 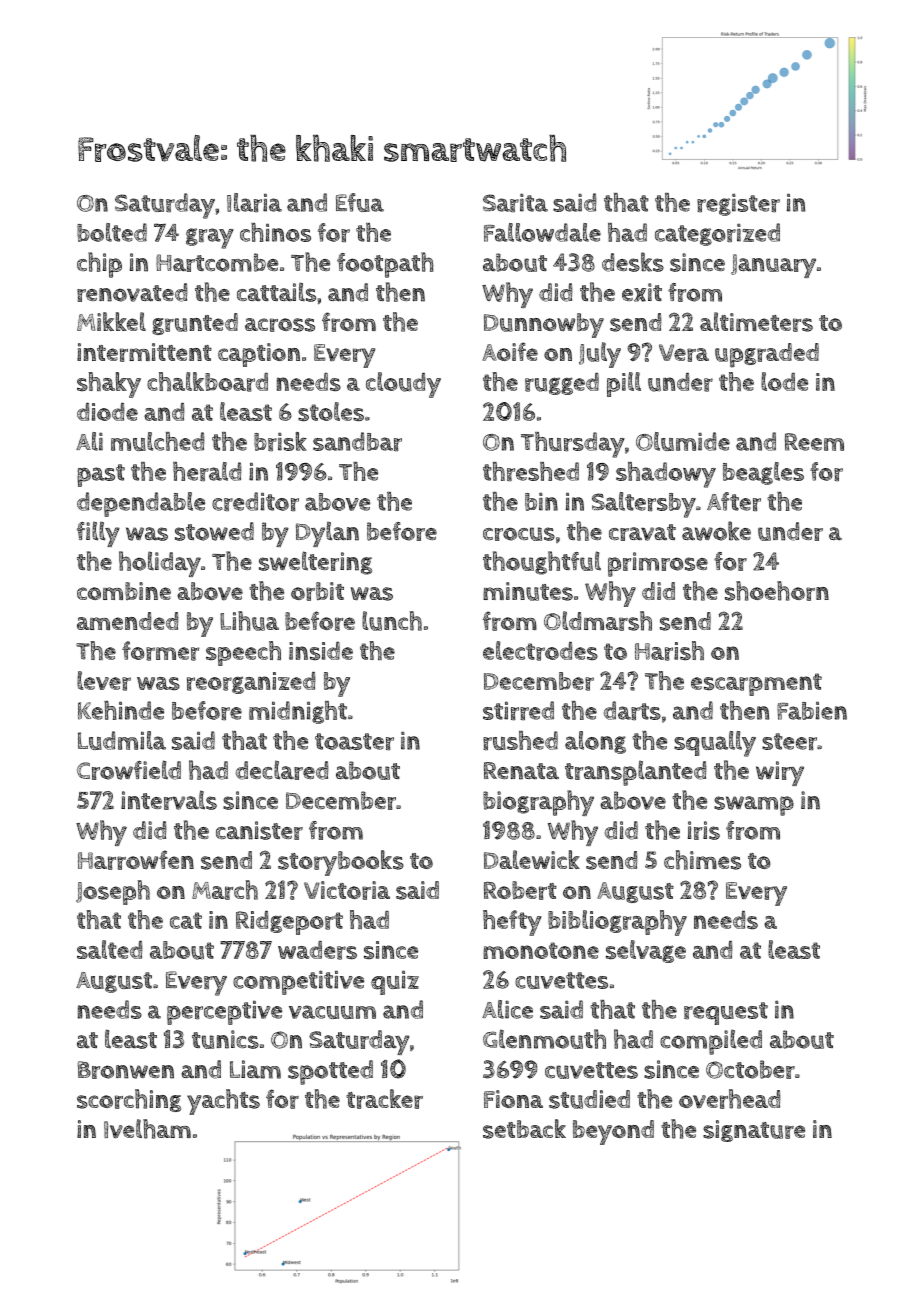 What do you see at coordinates (280, 325) in the screenshot?
I see `across` at bounding box center [280, 325].
